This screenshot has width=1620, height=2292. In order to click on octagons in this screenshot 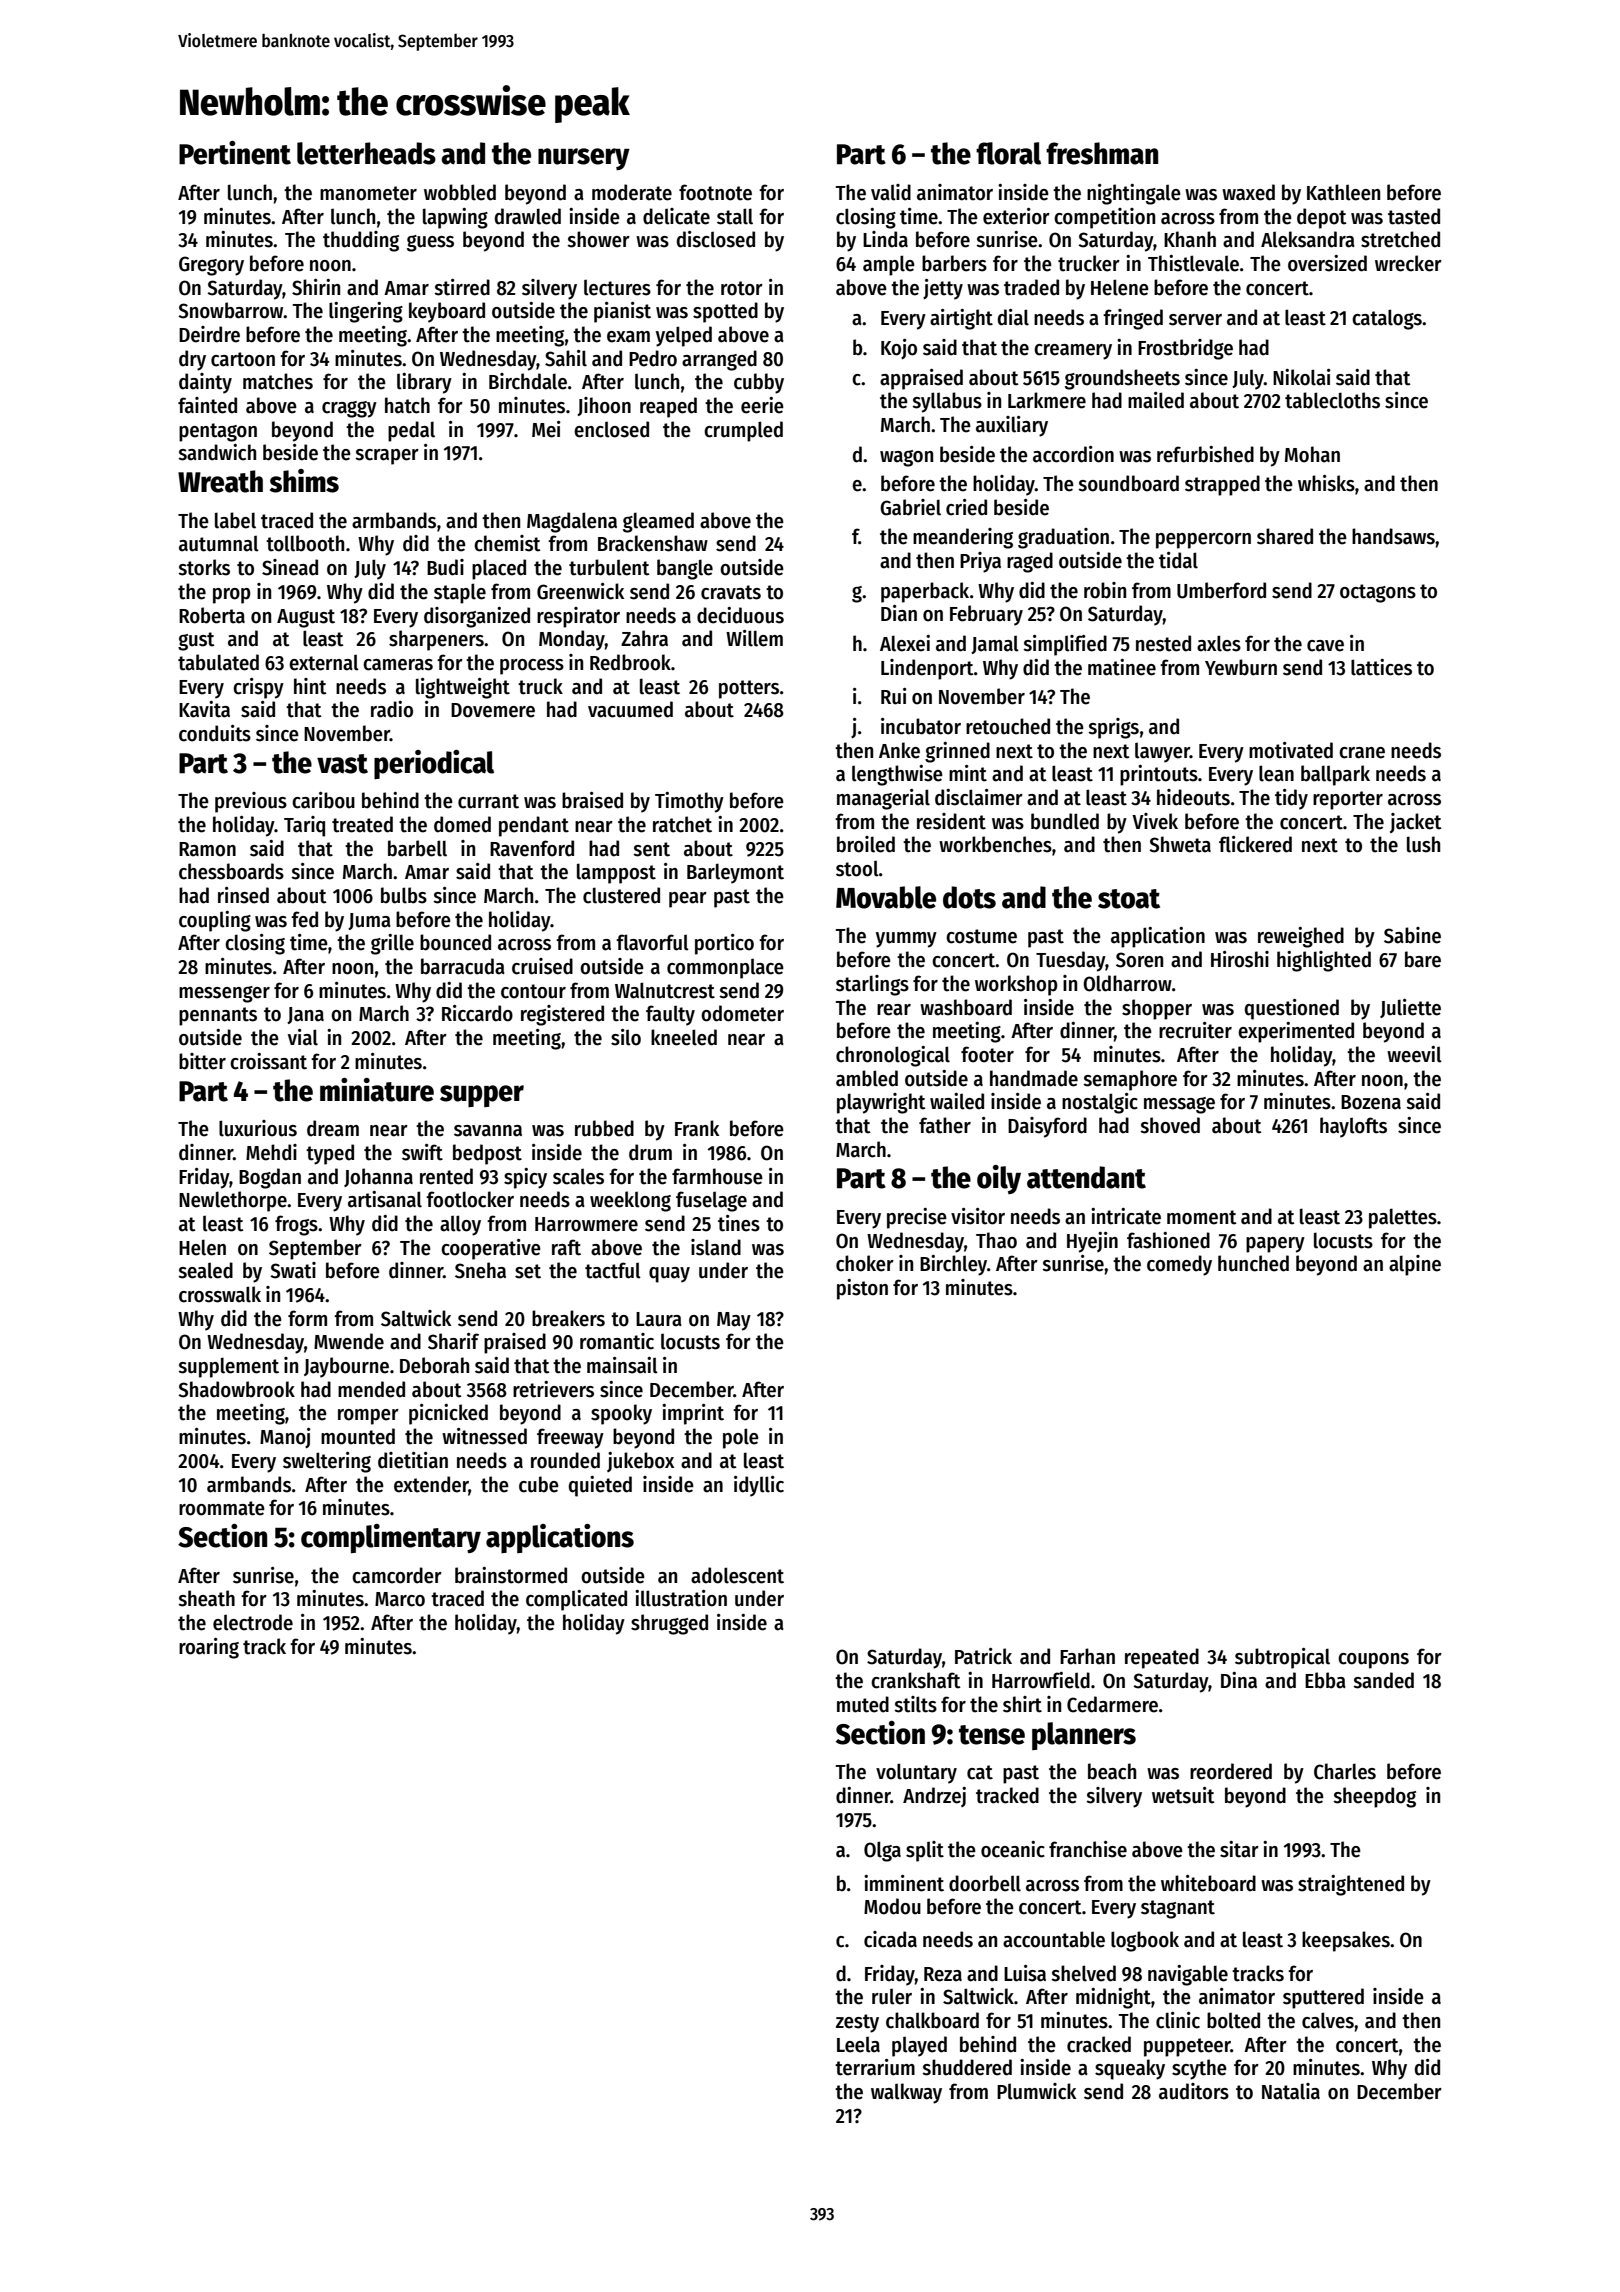, I will do `click(1378, 593)`.
